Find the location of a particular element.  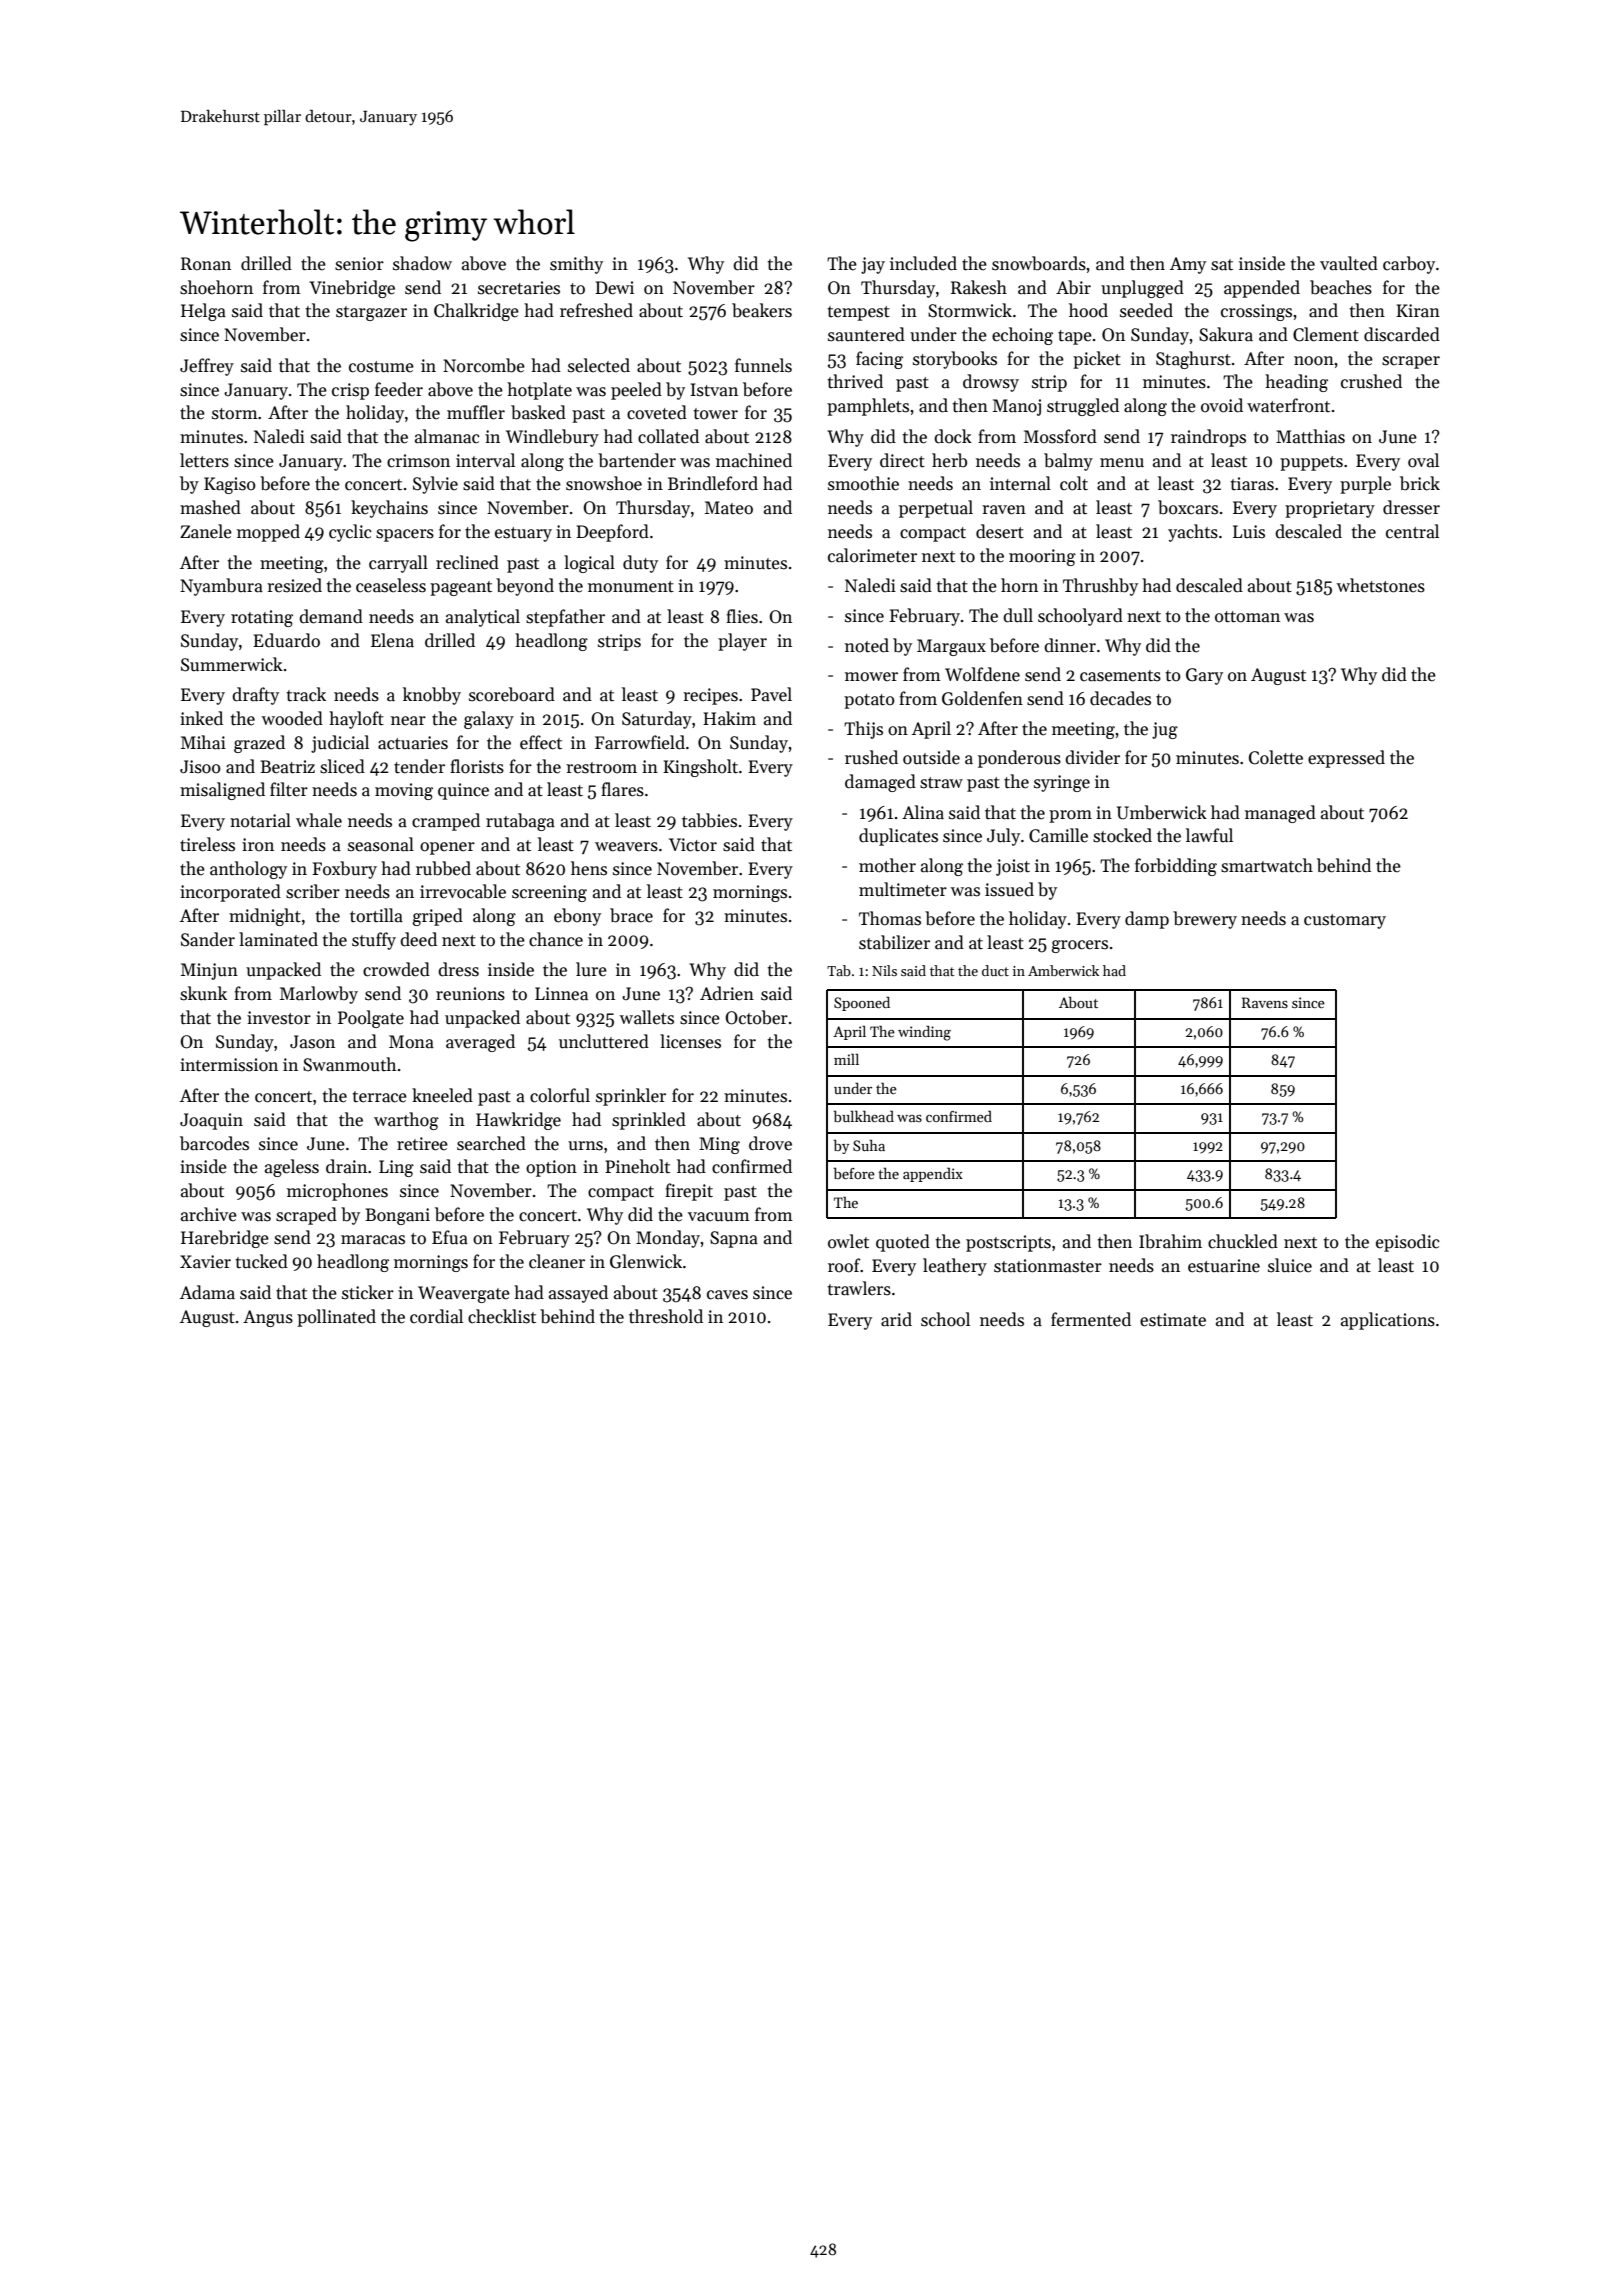

expressed is located at coordinates (1346, 759).
